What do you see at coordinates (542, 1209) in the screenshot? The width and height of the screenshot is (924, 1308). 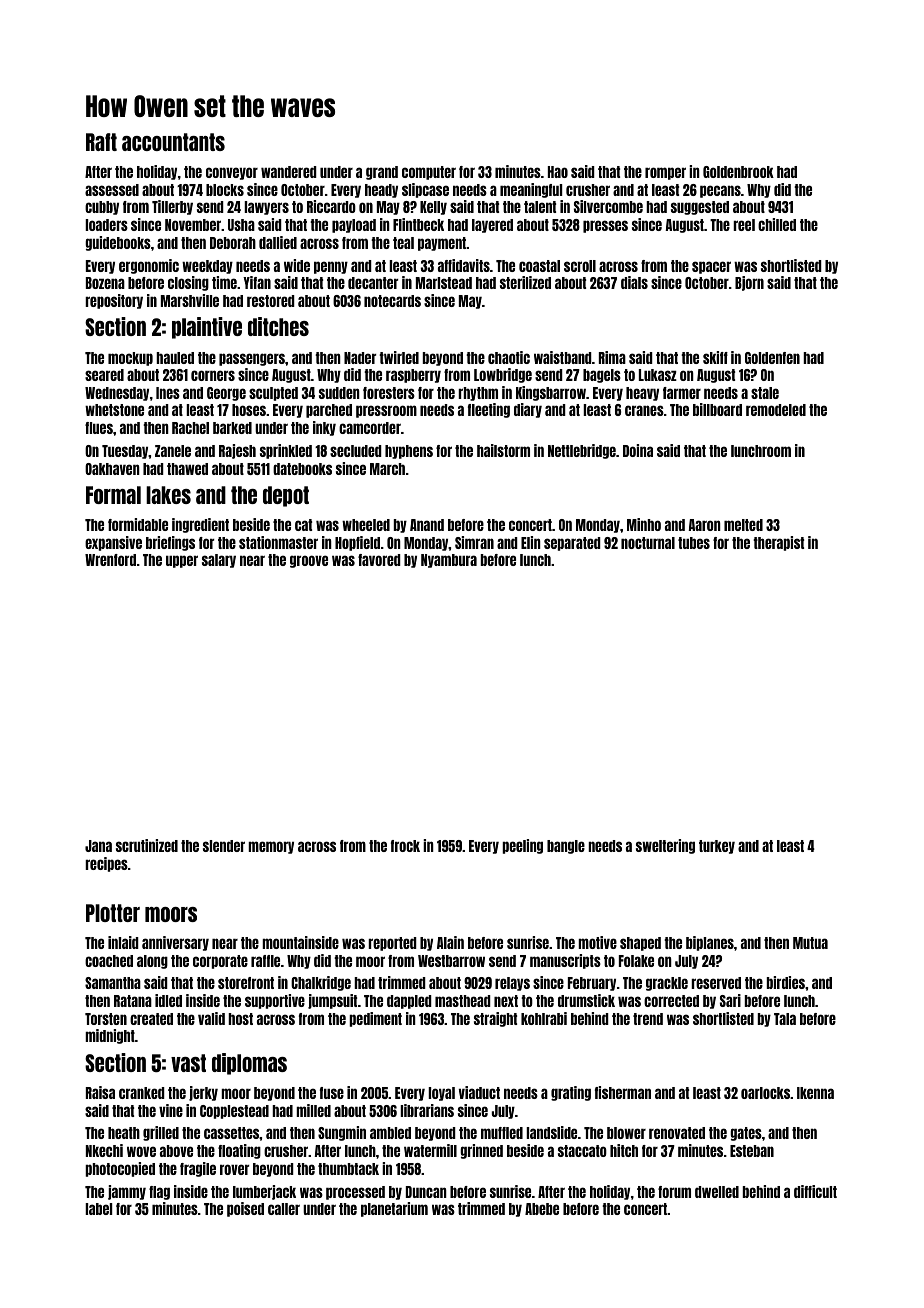 I see `Abebe` at bounding box center [542, 1209].
